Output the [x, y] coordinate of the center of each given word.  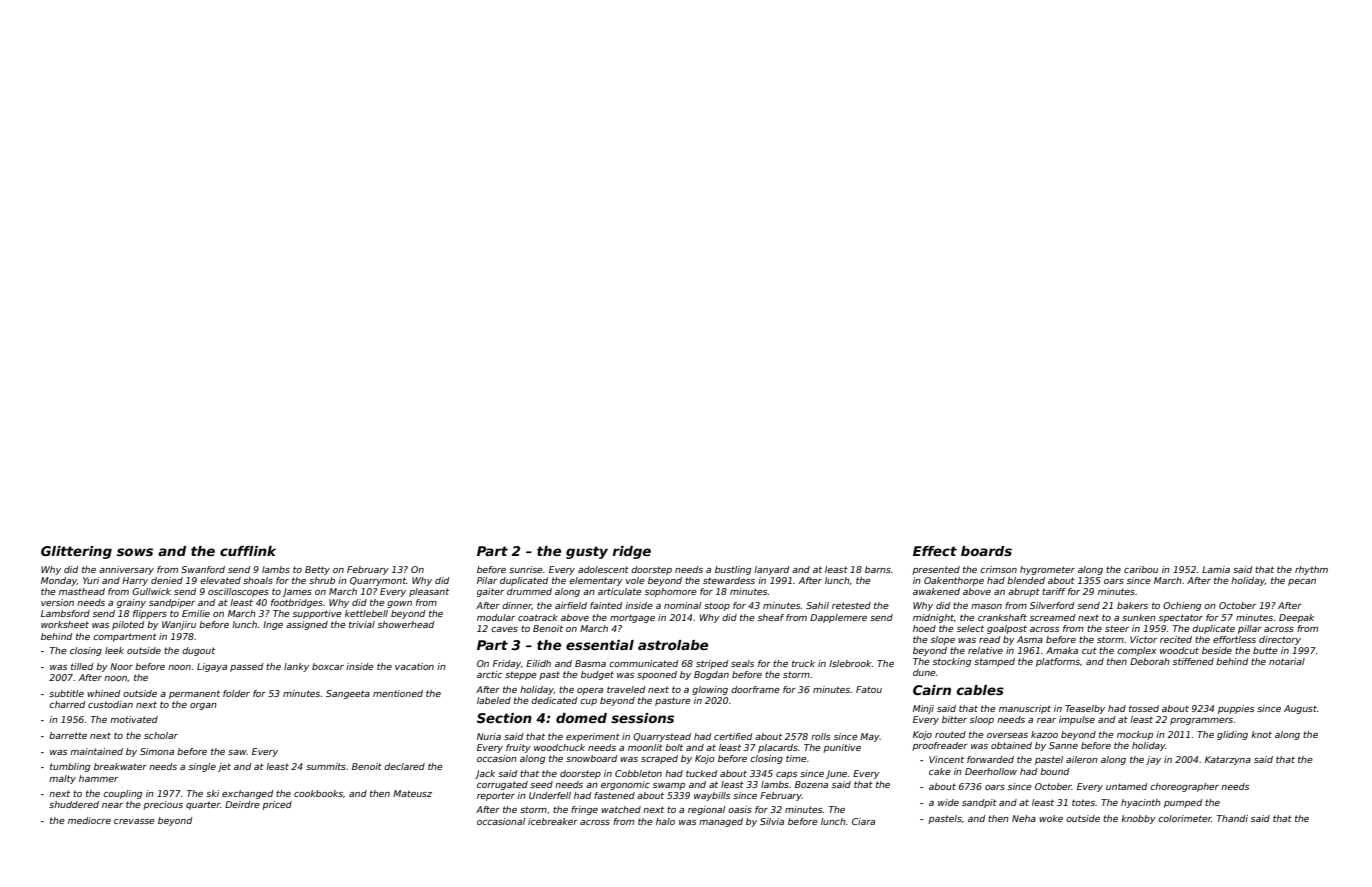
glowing [710, 690]
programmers [1201, 721]
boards [986, 551]
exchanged [247, 794]
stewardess [729, 580]
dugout [198, 651]
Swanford [203, 569]
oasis [740, 809]
